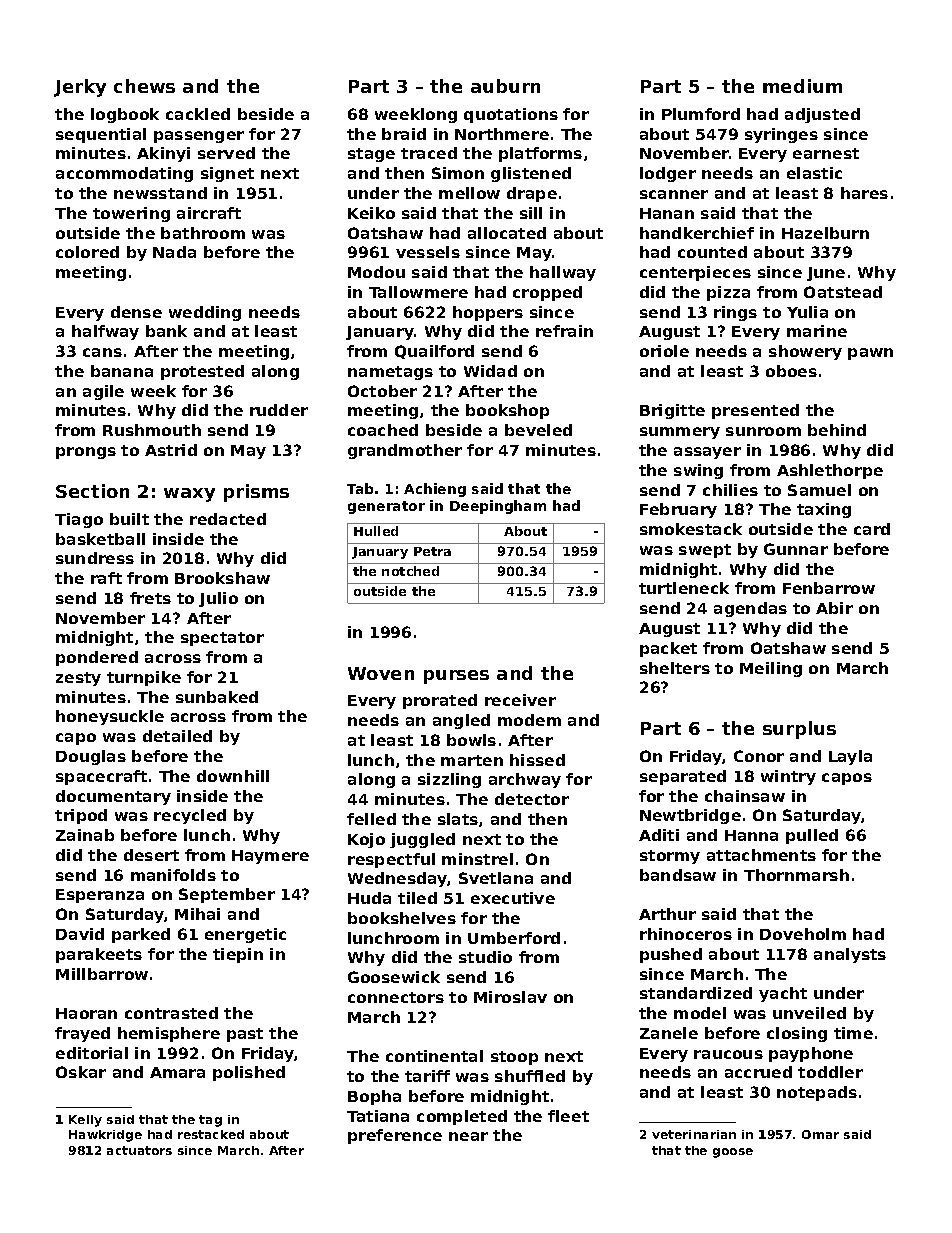  I want to click on behind, so click(837, 430).
